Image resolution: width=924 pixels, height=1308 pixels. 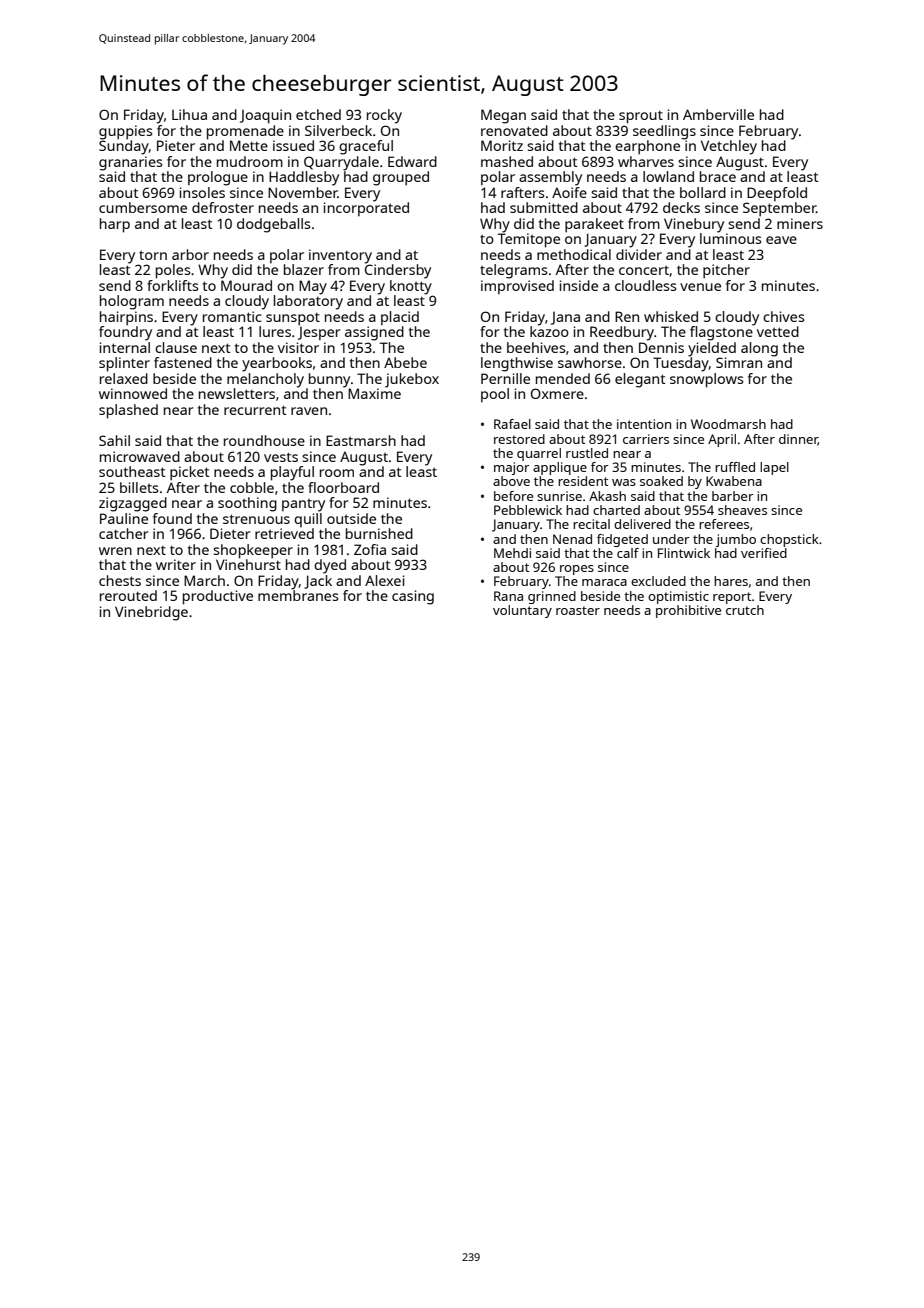 What do you see at coordinates (789, 540) in the screenshot?
I see `chopstick` at bounding box center [789, 540].
